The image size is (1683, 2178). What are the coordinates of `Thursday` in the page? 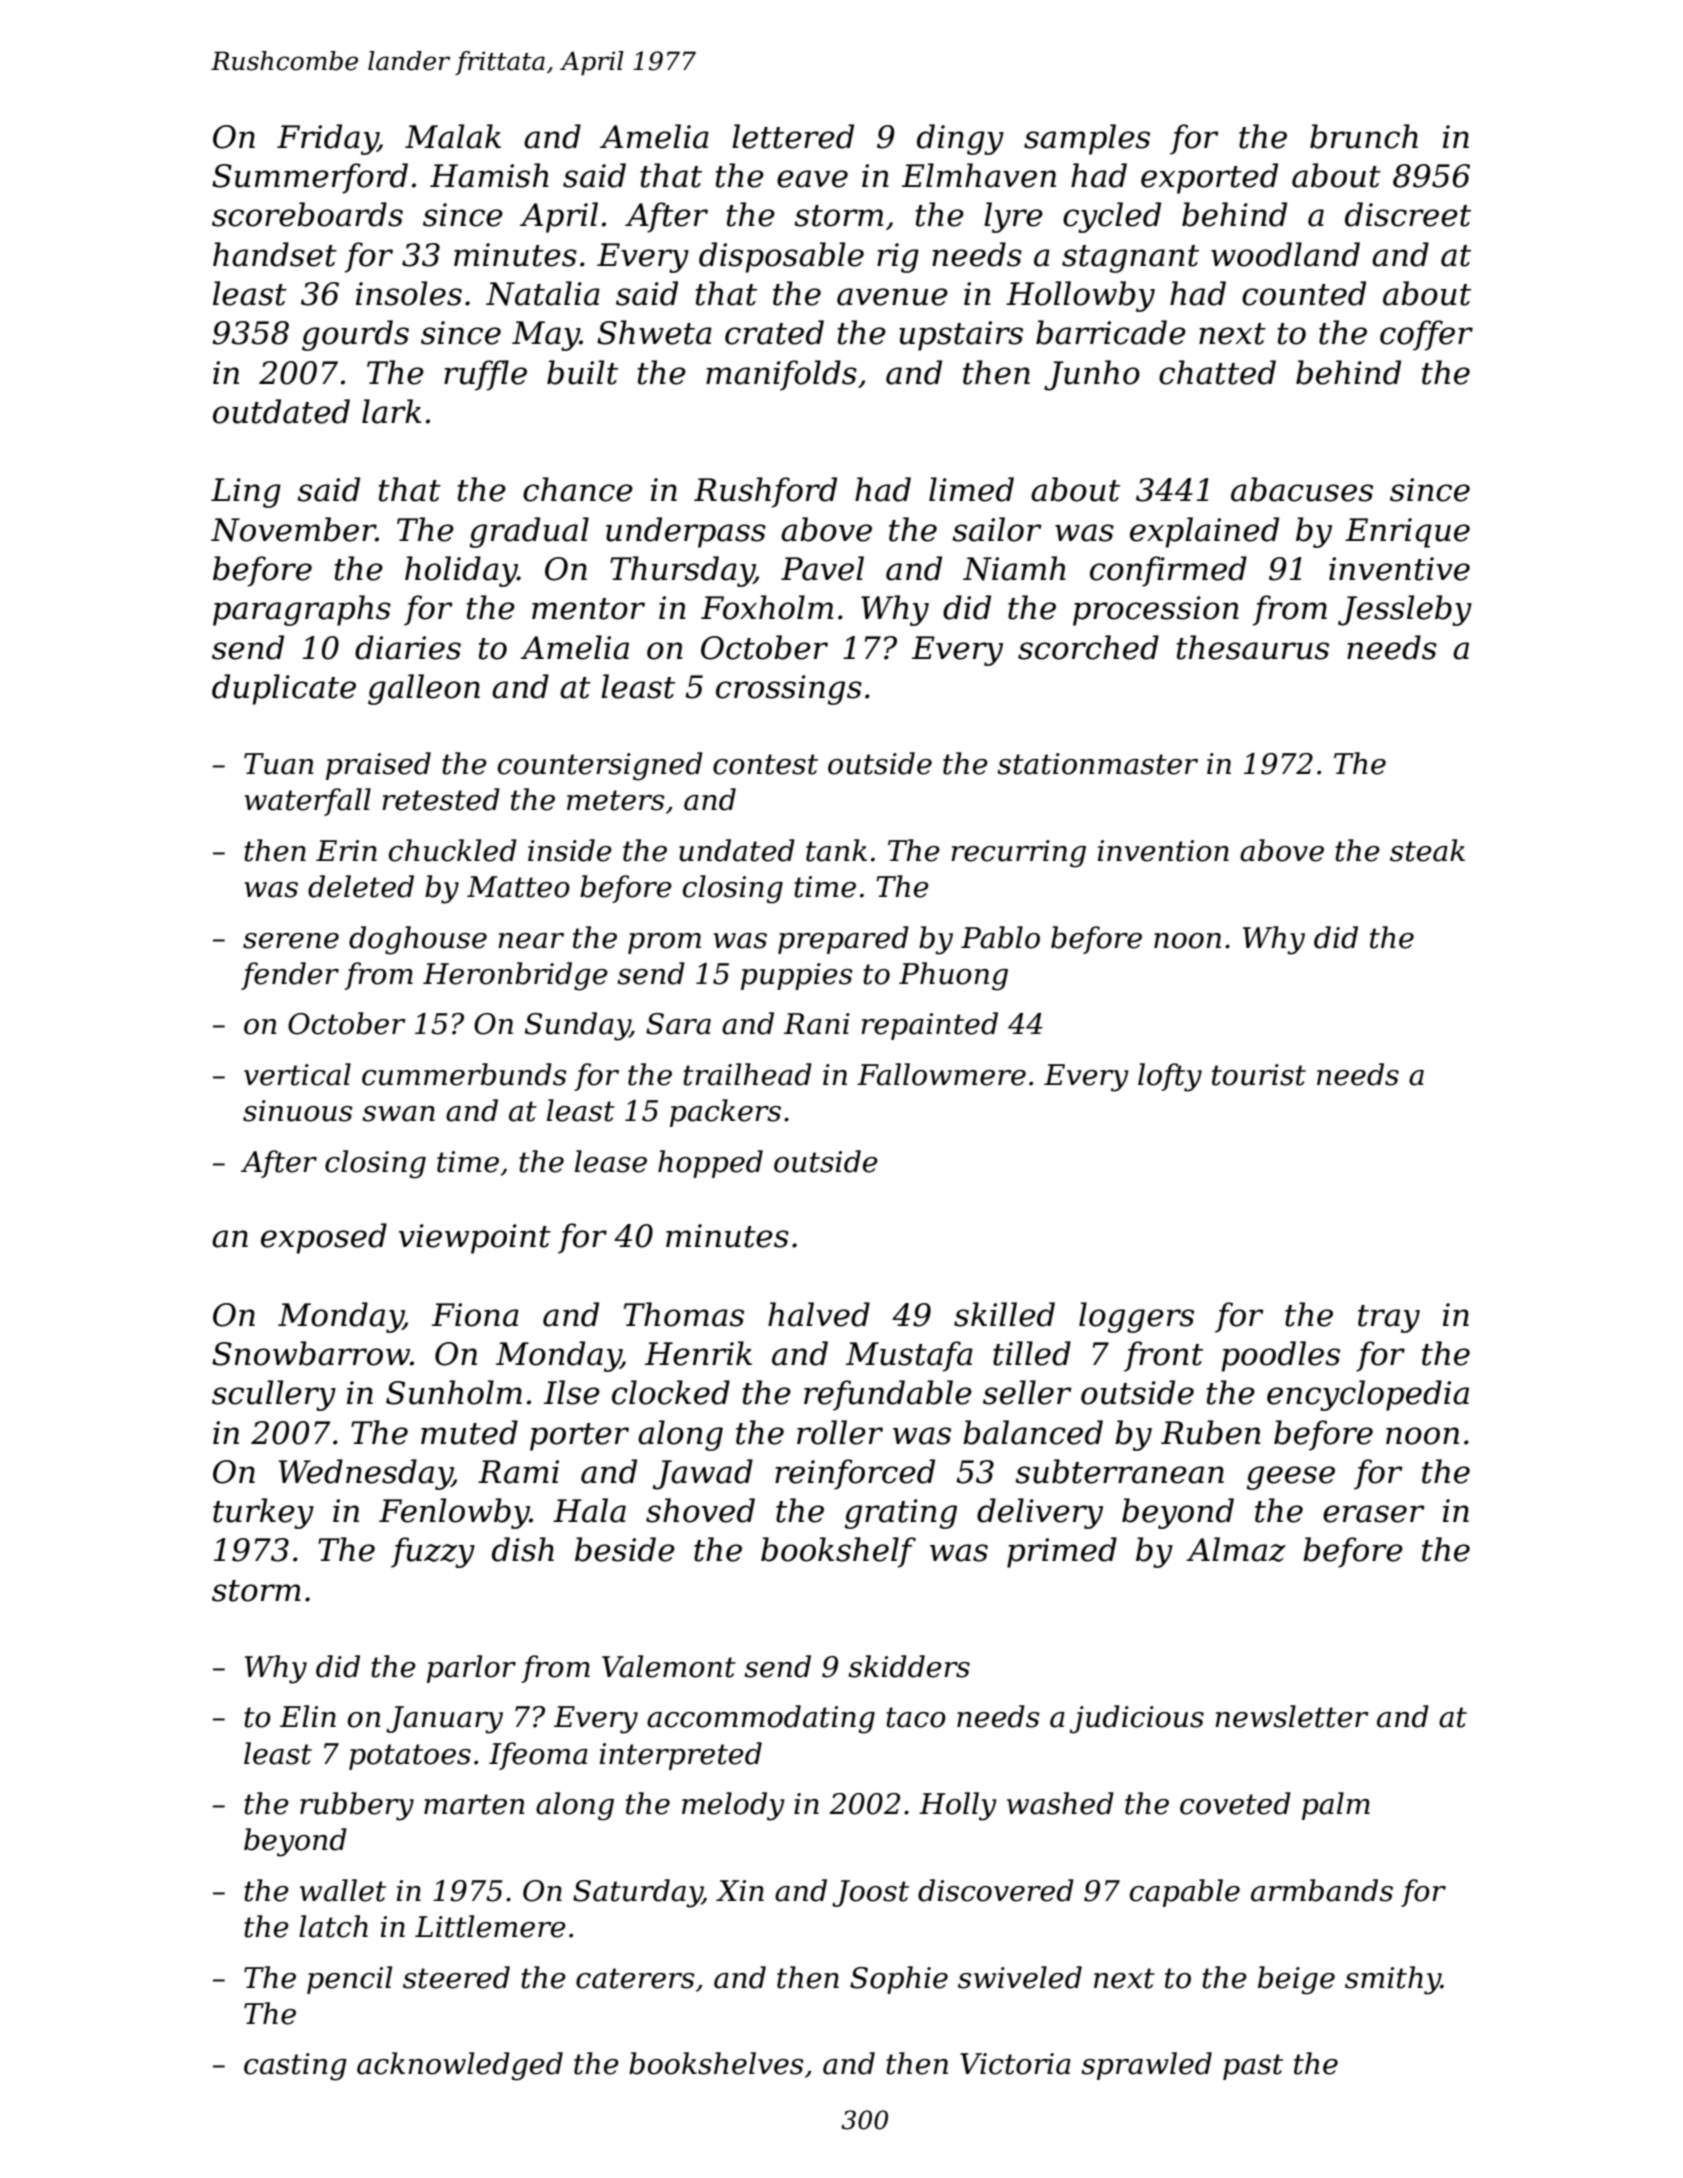 It's located at (682, 571).
